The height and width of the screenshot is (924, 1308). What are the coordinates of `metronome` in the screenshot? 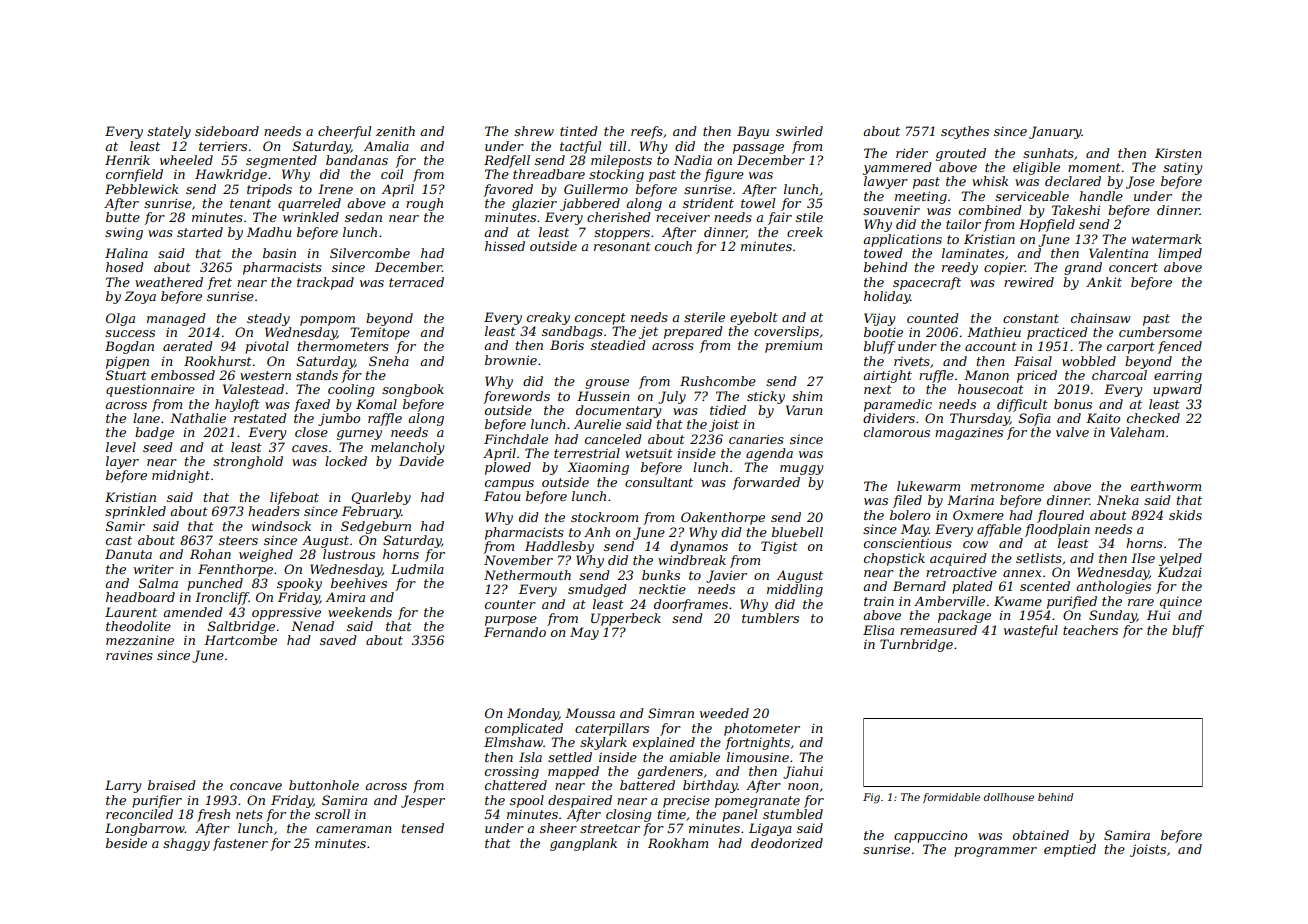 It's located at (1007, 486).
